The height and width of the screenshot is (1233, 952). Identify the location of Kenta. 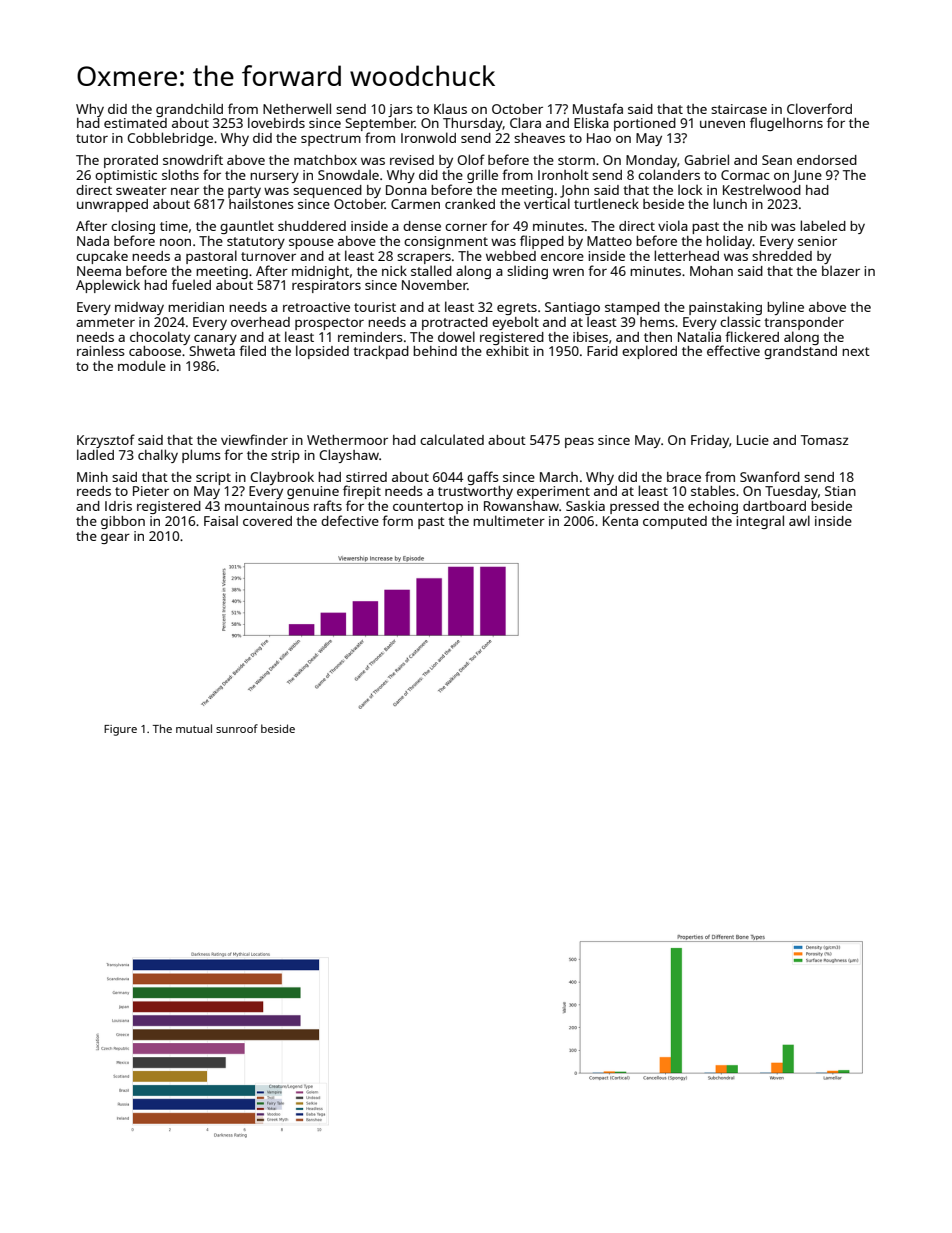
(620, 521).
